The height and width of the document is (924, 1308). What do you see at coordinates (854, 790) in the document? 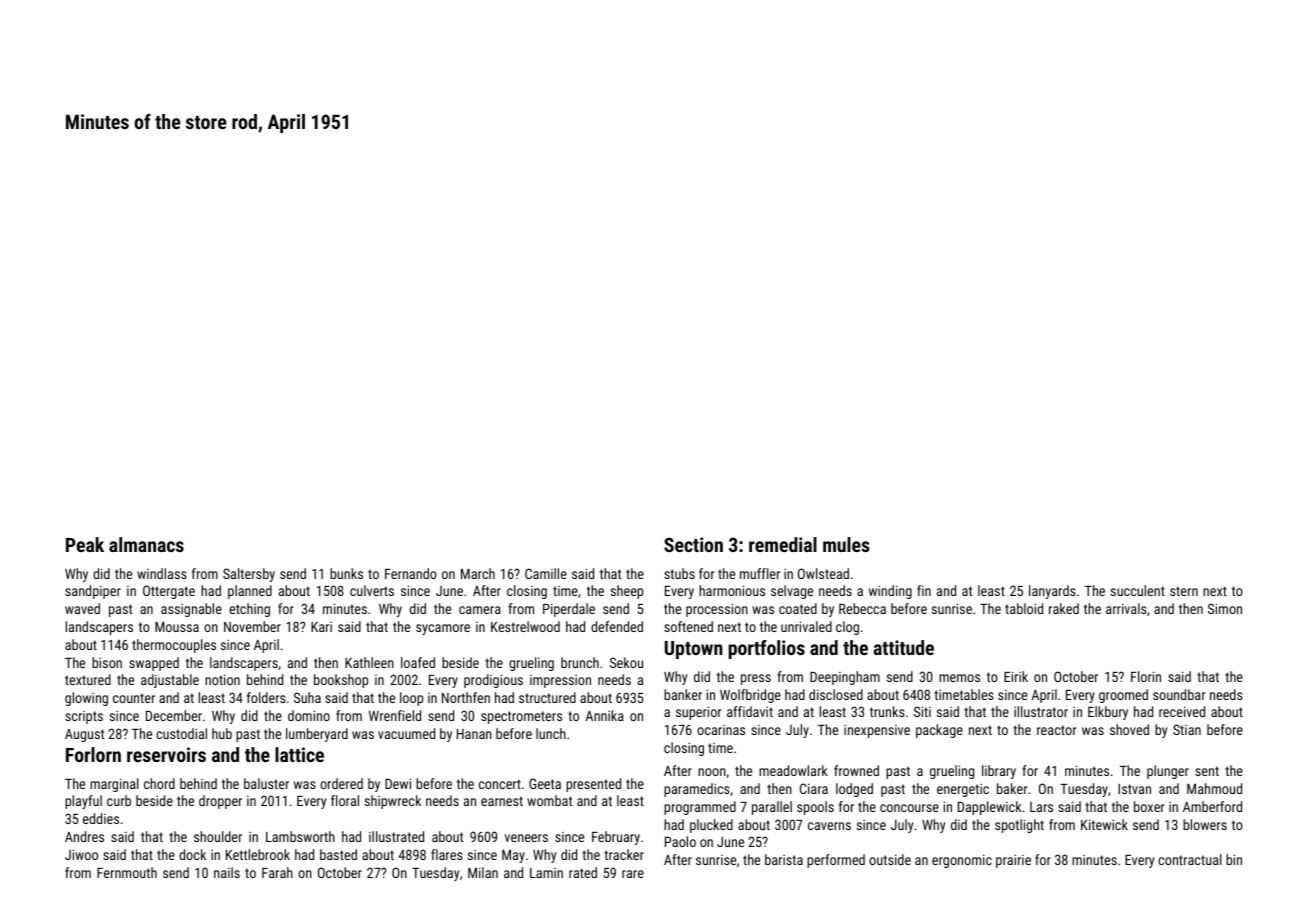
I see `lodged` at bounding box center [854, 790].
